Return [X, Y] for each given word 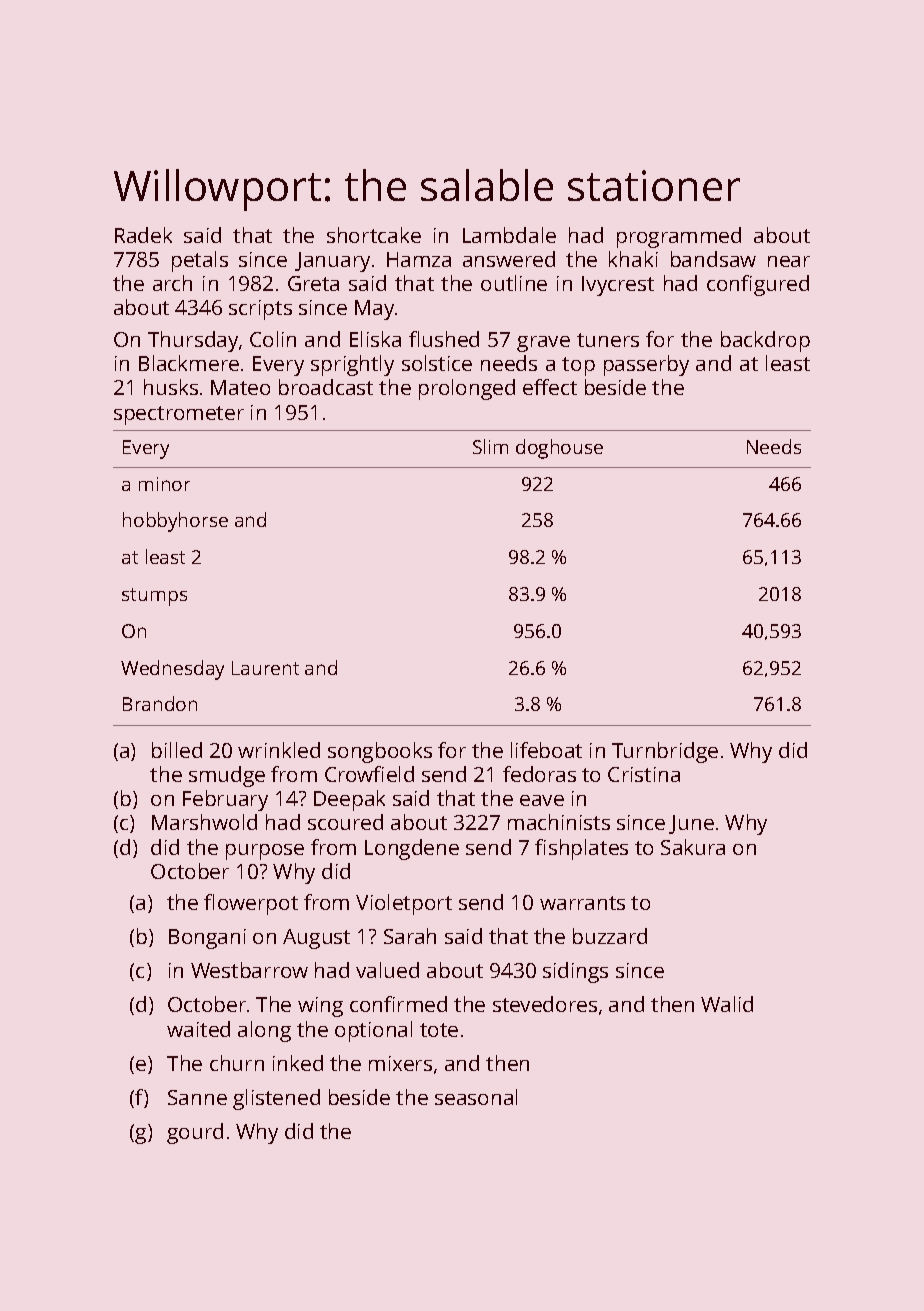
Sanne [197, 1097]
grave [543, 344]
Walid [727, 1004]
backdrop [765, 341]
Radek [143, 235]
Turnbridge [665, 752]
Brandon [160, 703]
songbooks [380, 752]
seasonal [476, 1097]
